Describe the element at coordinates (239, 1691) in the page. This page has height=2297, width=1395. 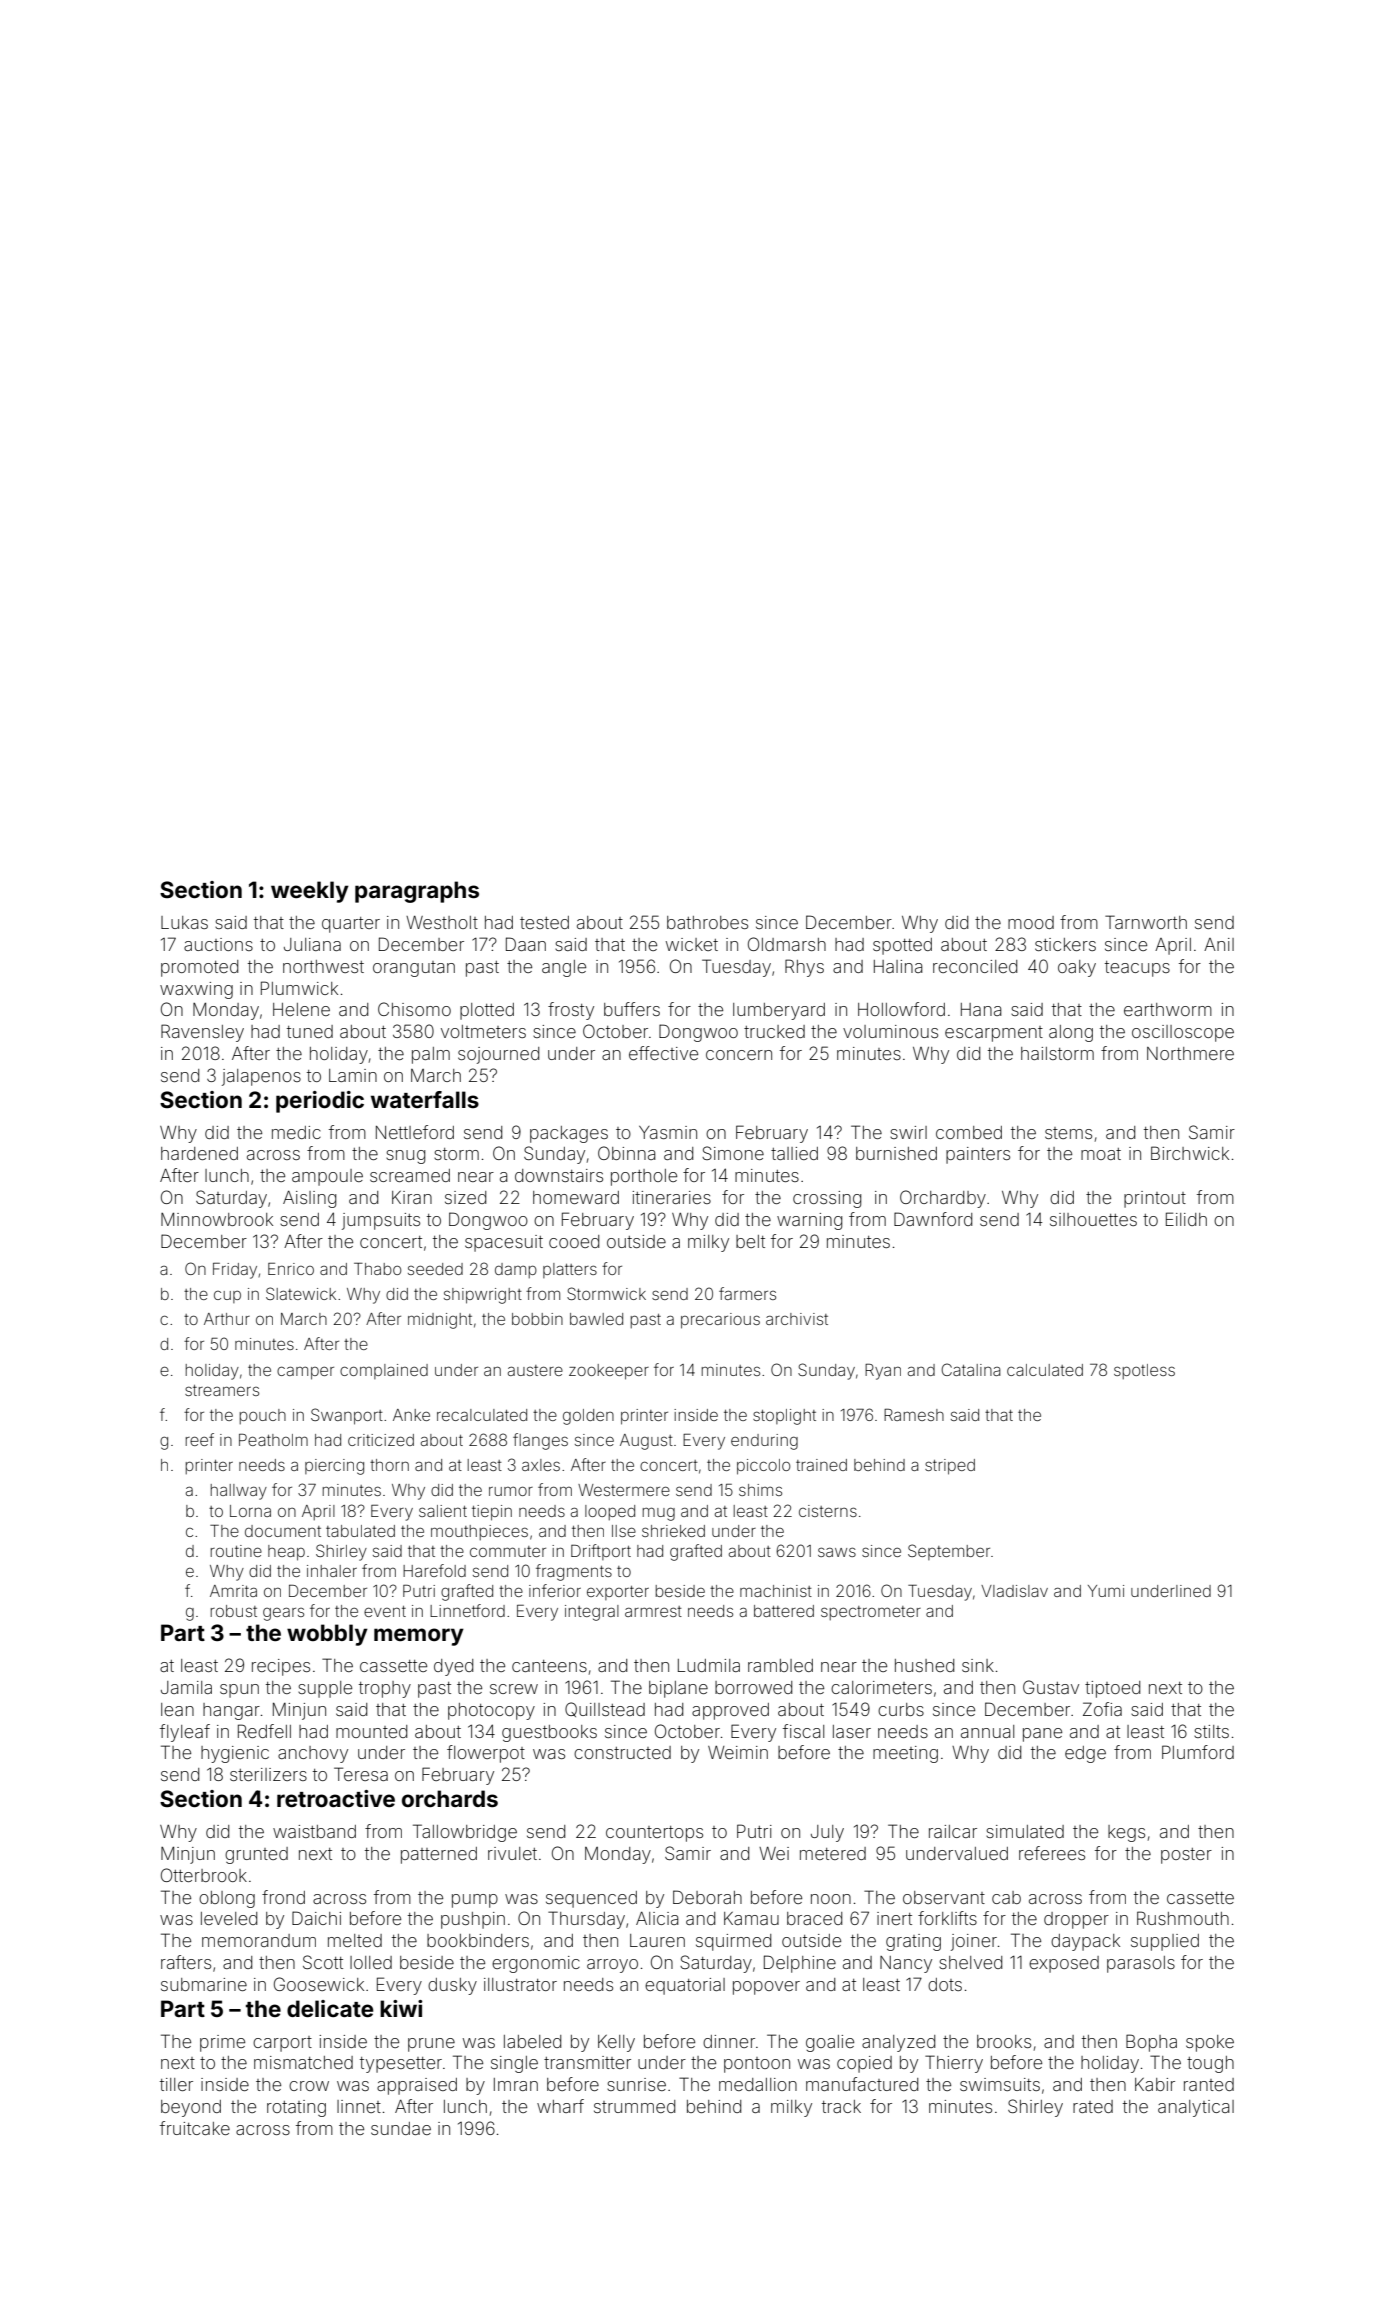
I see `spun` at that location.
